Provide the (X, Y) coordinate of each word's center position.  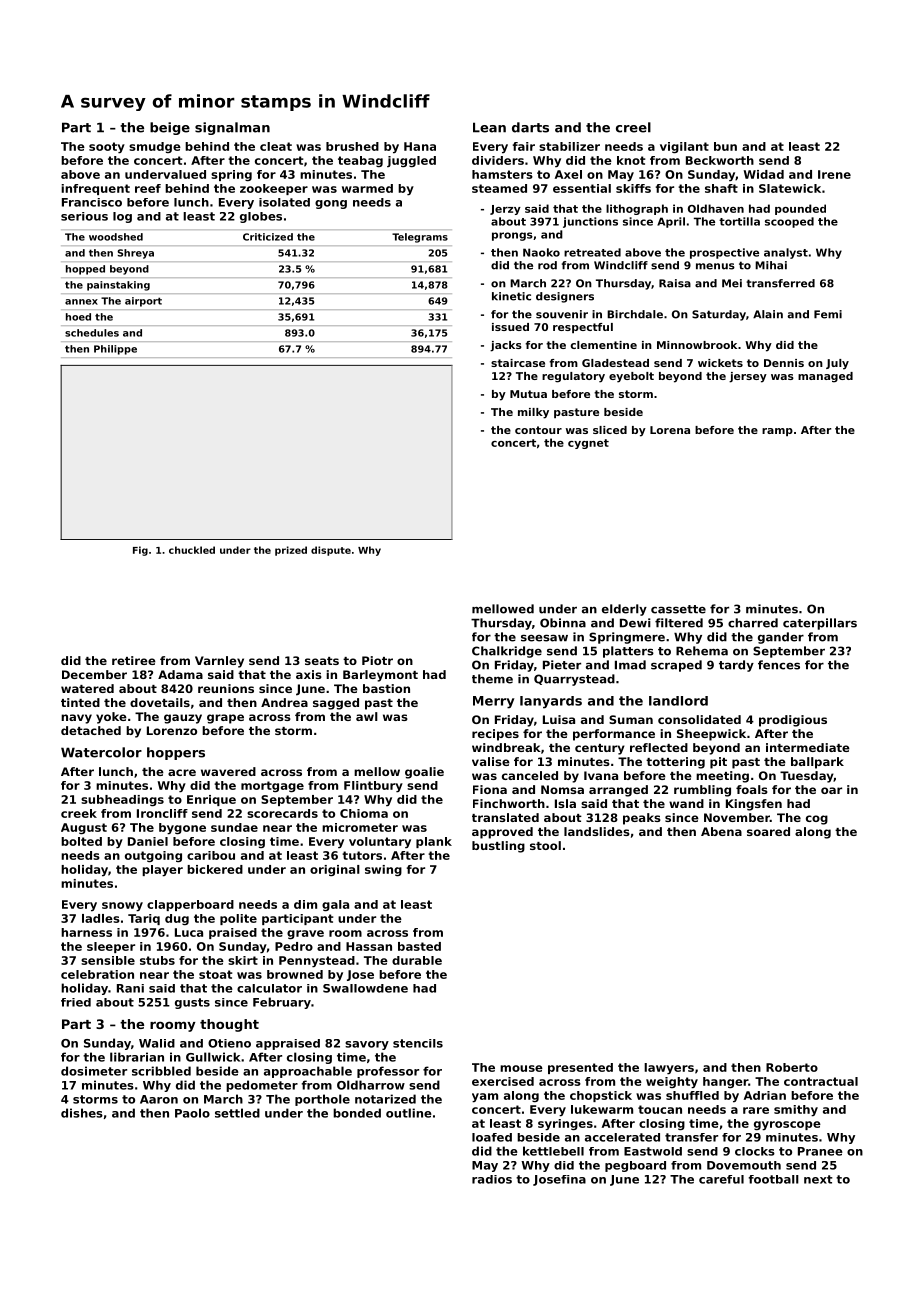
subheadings (122, 800)
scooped (789, 222)
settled (237, 1113)
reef (148, 188)
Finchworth (509, 803)
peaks (642, 819)
